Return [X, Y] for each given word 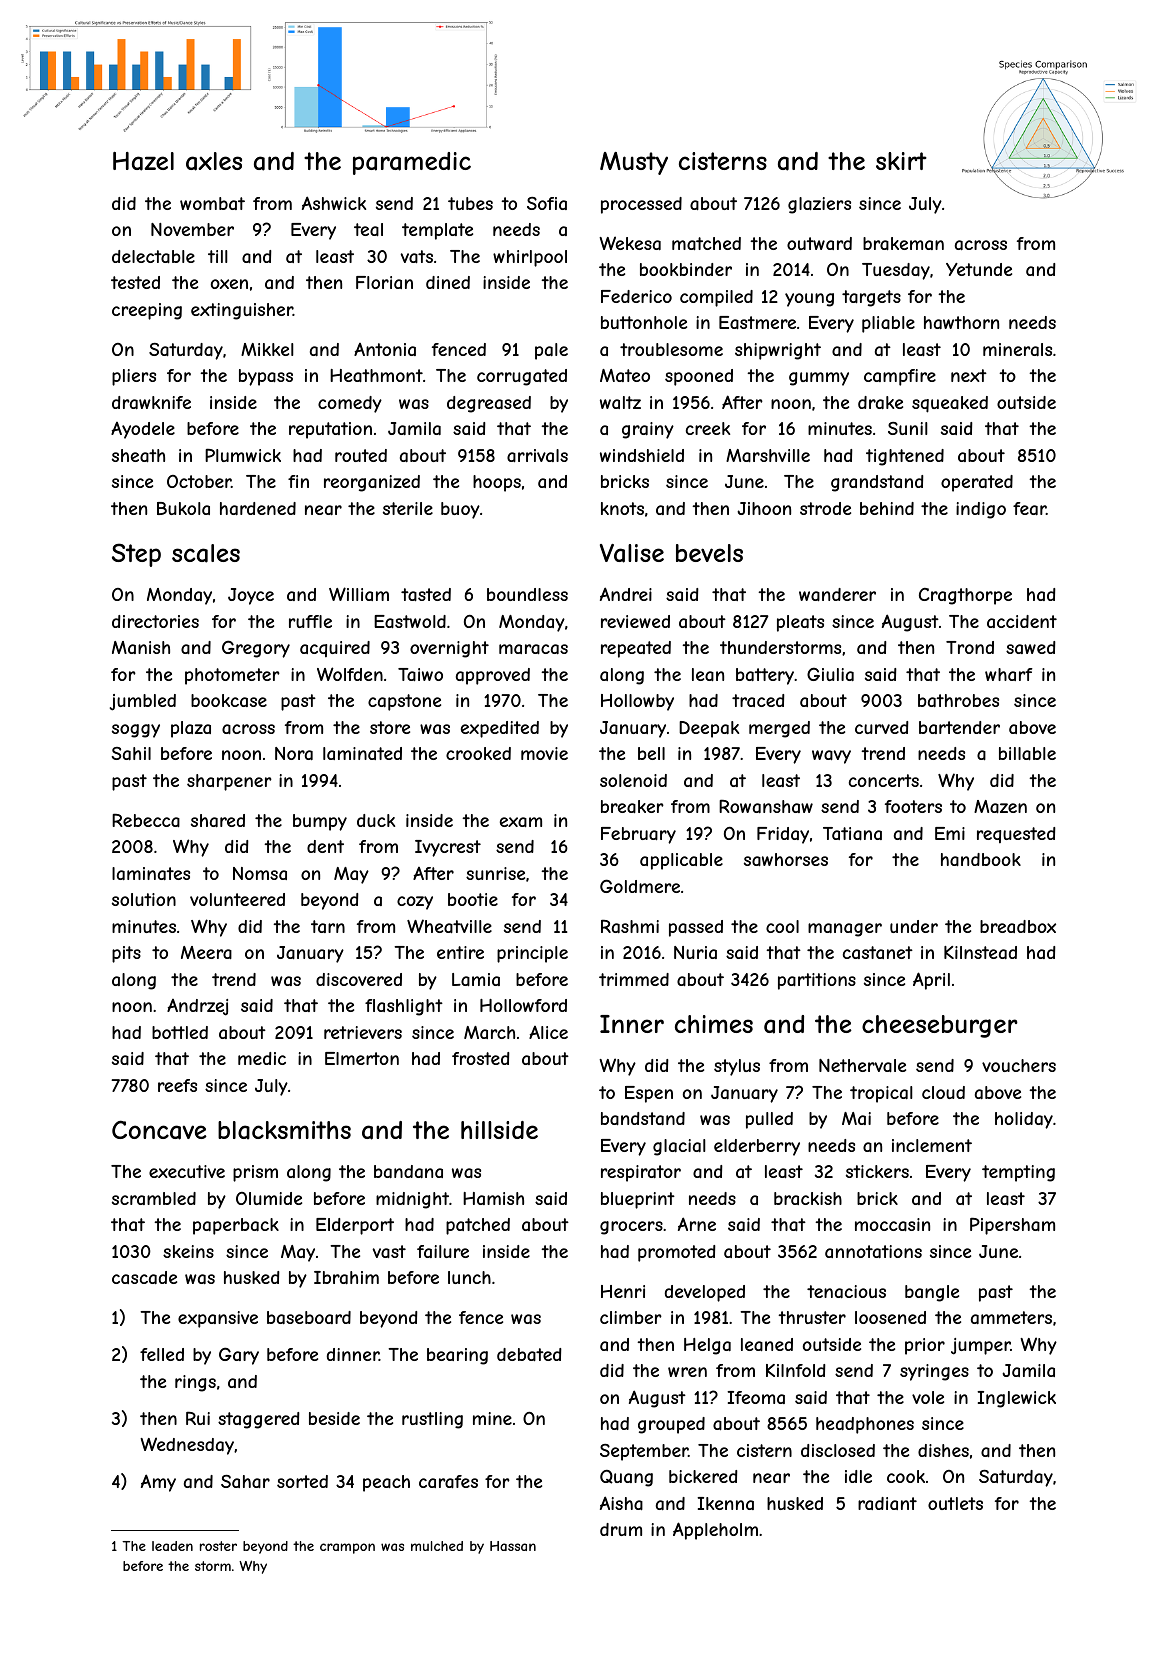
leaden [172, 1546]
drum [621, 1529]
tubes [470, 203]
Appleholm [715, 1531]
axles [214, 161]
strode [825, 508]
